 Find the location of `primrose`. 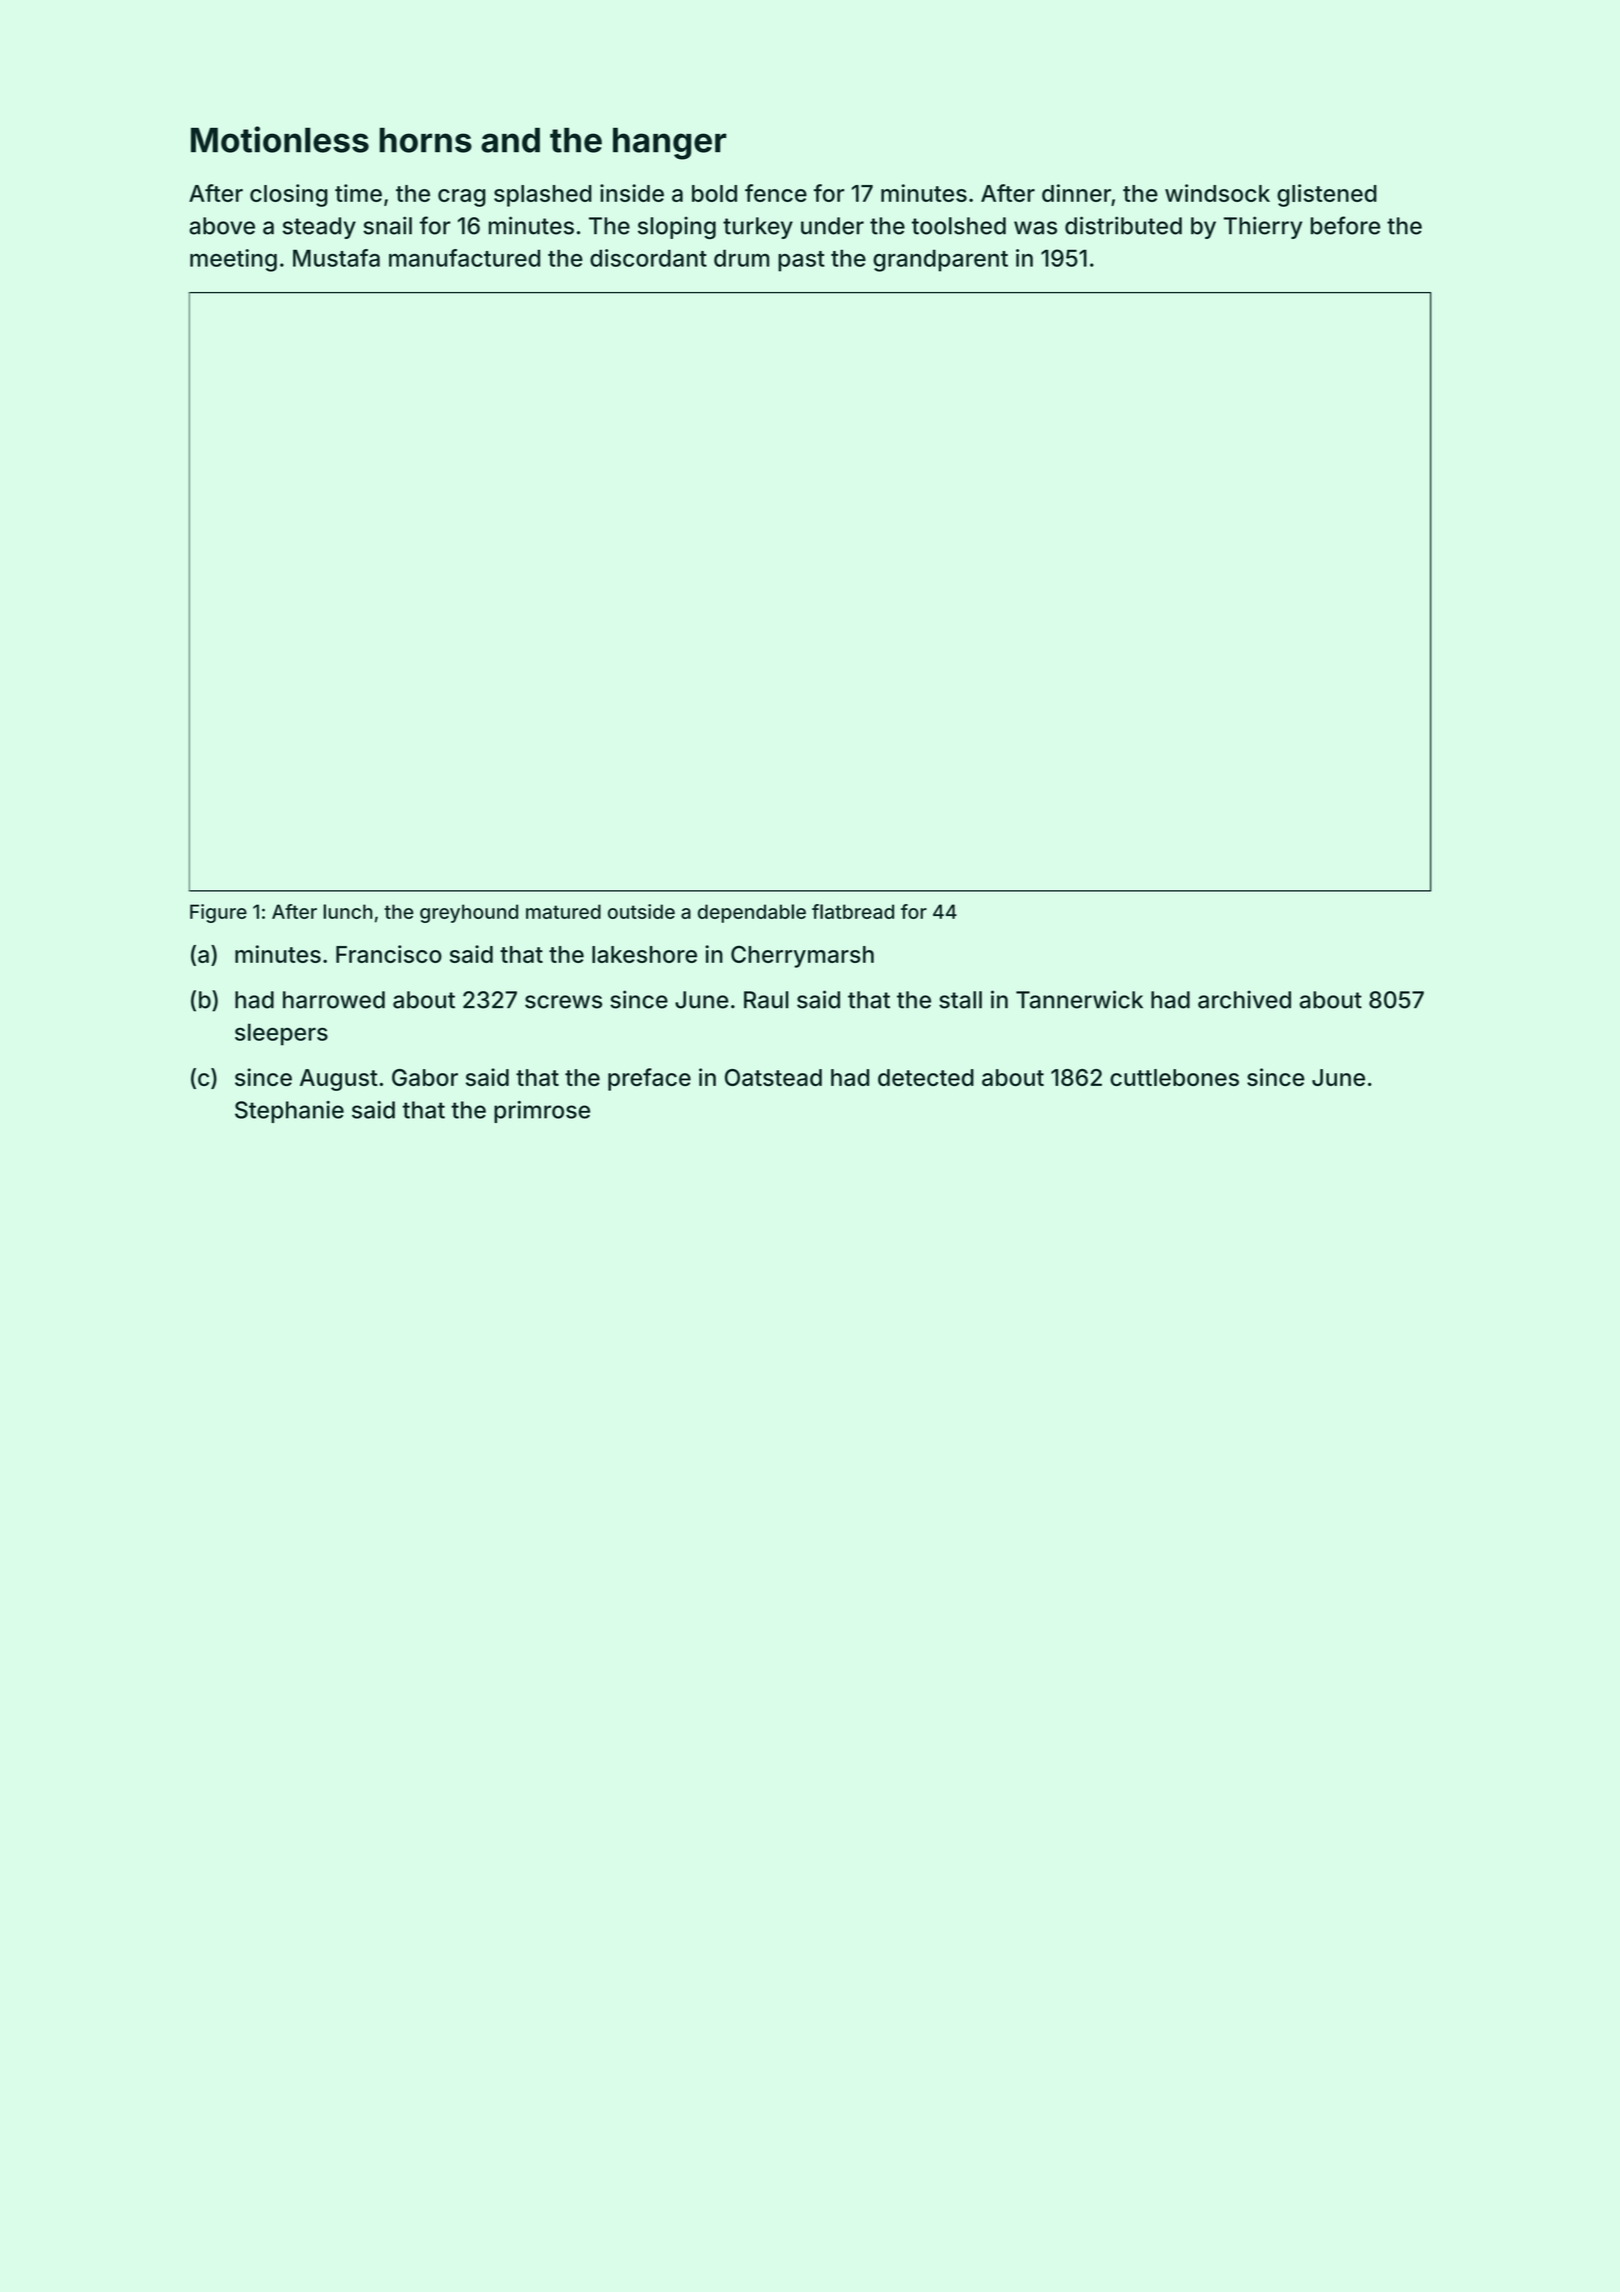

primrose is located at coordinates (542, 1112).
